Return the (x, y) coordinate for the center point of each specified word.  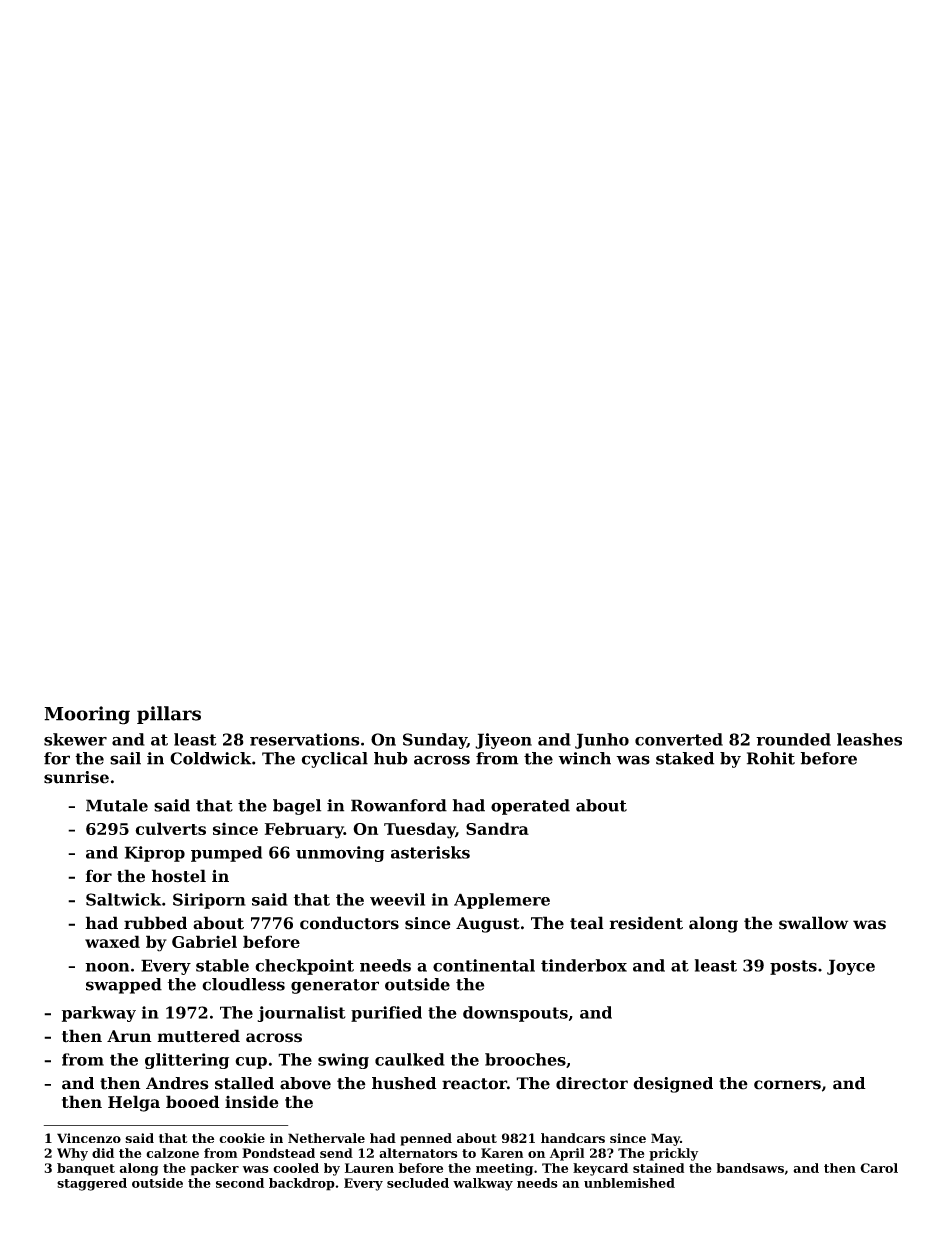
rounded (793, 739)
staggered (92, 1184)
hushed (404, 1083)
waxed (112, 941)
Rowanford (399, 805)
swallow (813, 923)
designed (673, 1085)
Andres (177, 1083)
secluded (418, 1183)
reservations (304, 739)
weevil (397, 899)
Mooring (87, 715)
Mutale (117, 805)
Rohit (771, 758)
